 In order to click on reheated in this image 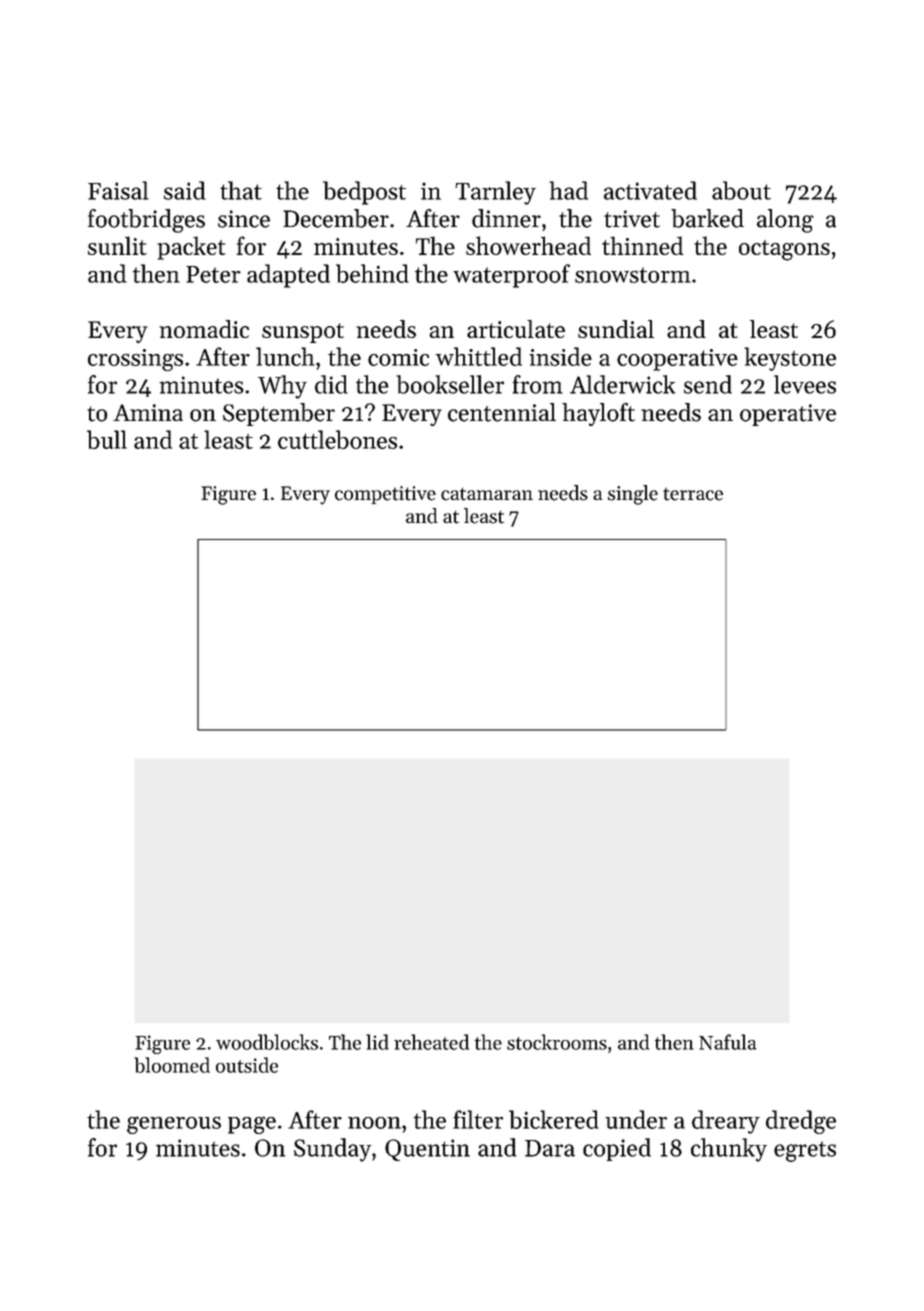, I will do `click(431, 1042)`.
